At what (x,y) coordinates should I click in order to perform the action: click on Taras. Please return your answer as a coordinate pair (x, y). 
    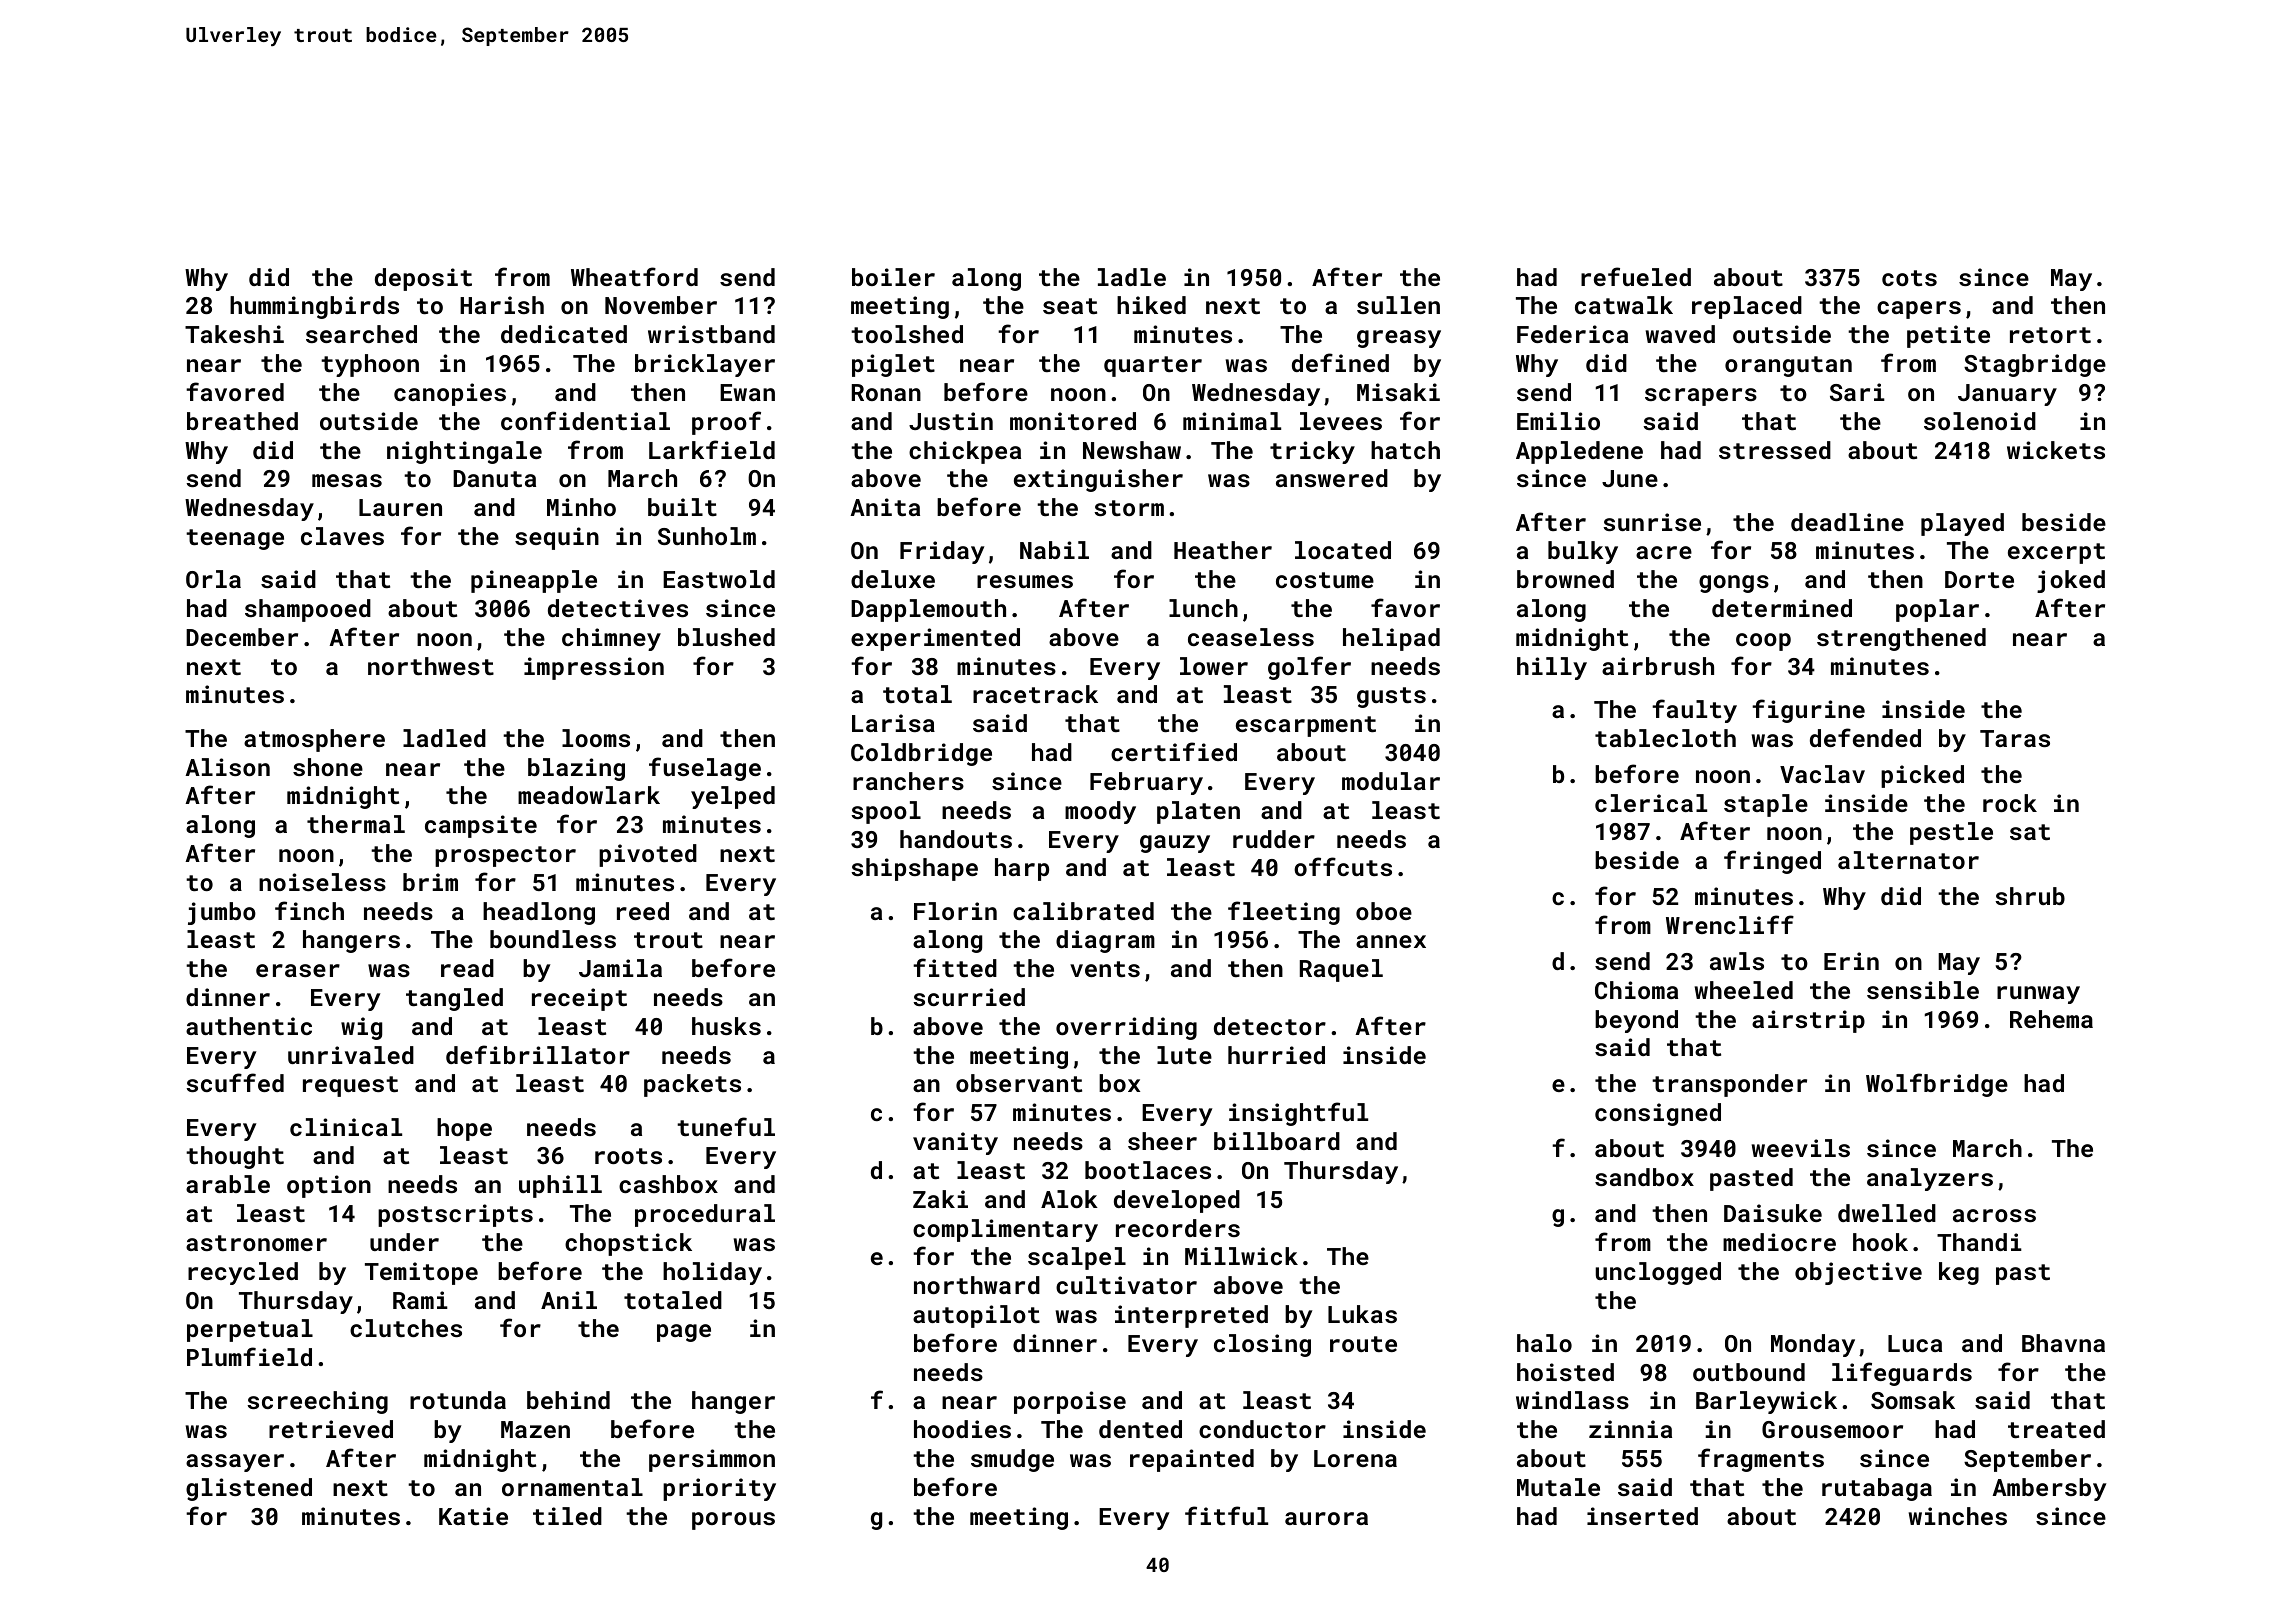
    Looking at the image, I should click on (2015, 738).
